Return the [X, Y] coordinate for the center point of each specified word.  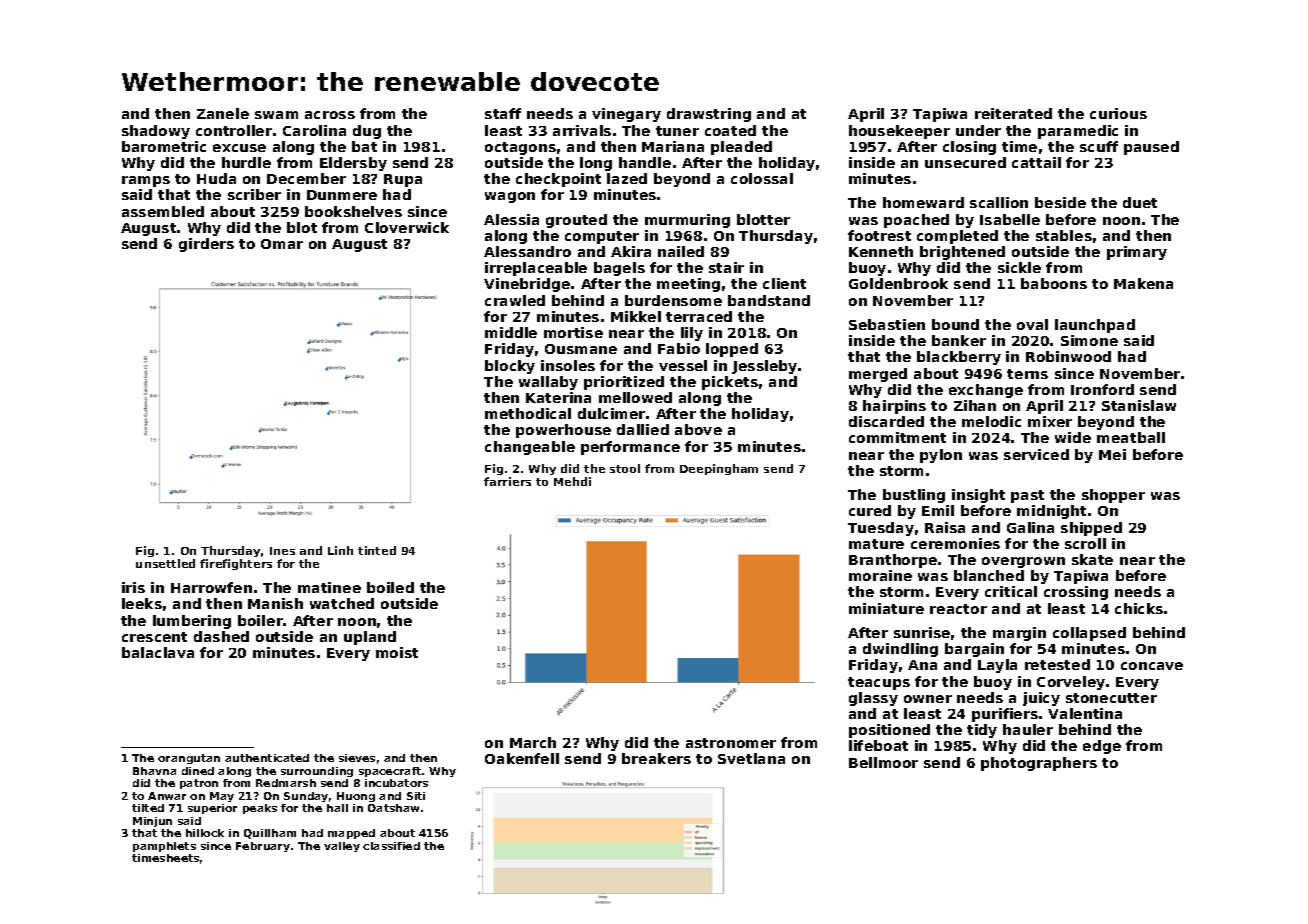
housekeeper [899, 132]
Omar [282, 244]
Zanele [223, 113]
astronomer [731, 743]
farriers [507, 481]
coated [730, 130]
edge [1102, 747]
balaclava [158, 652]
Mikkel [636, 316]
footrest [879, 235]
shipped [1091, 529]
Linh [340, 550]
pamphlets [164, 847]
